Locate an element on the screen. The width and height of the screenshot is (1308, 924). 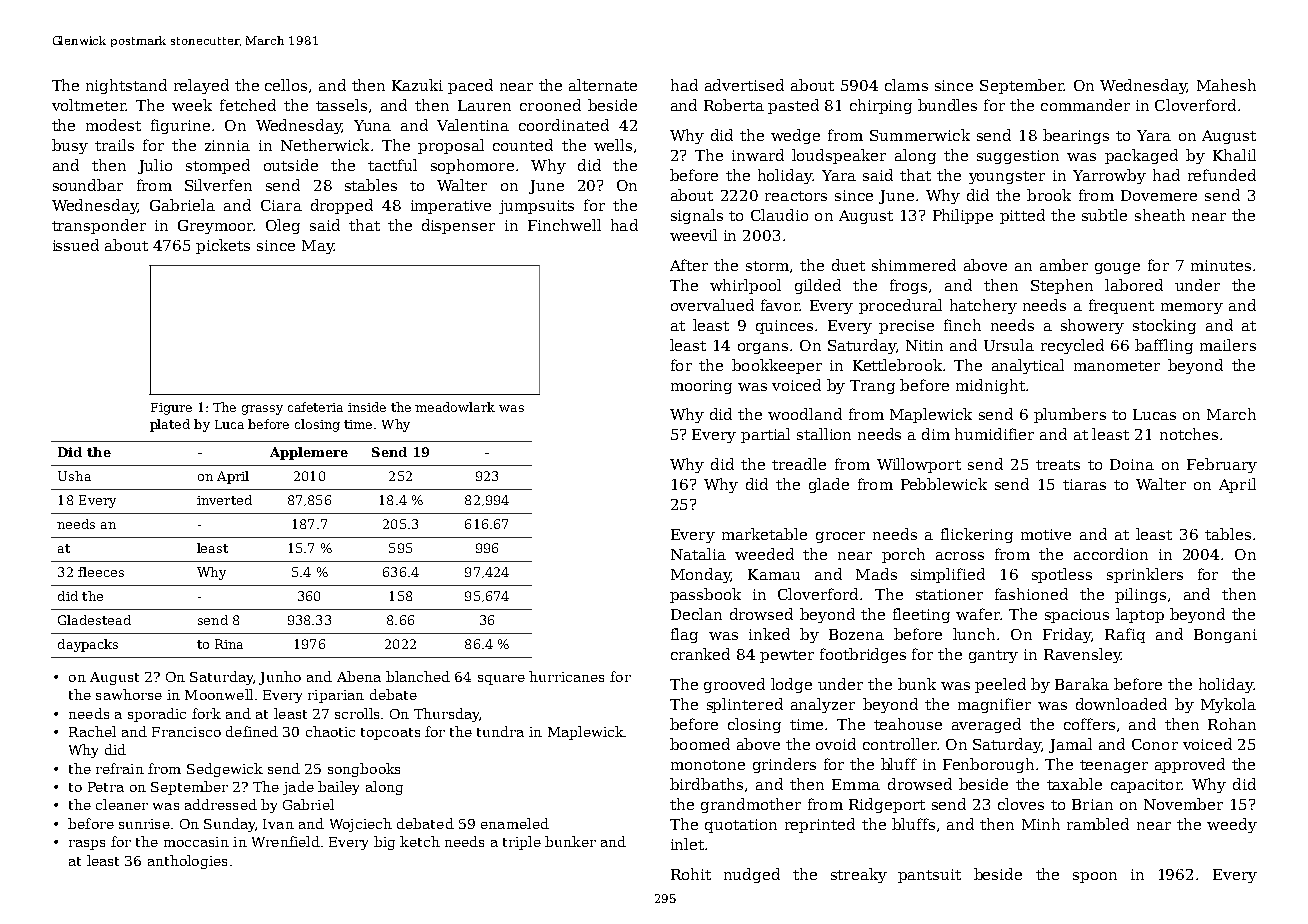
spoon is located at coordinates (1095, 877).
